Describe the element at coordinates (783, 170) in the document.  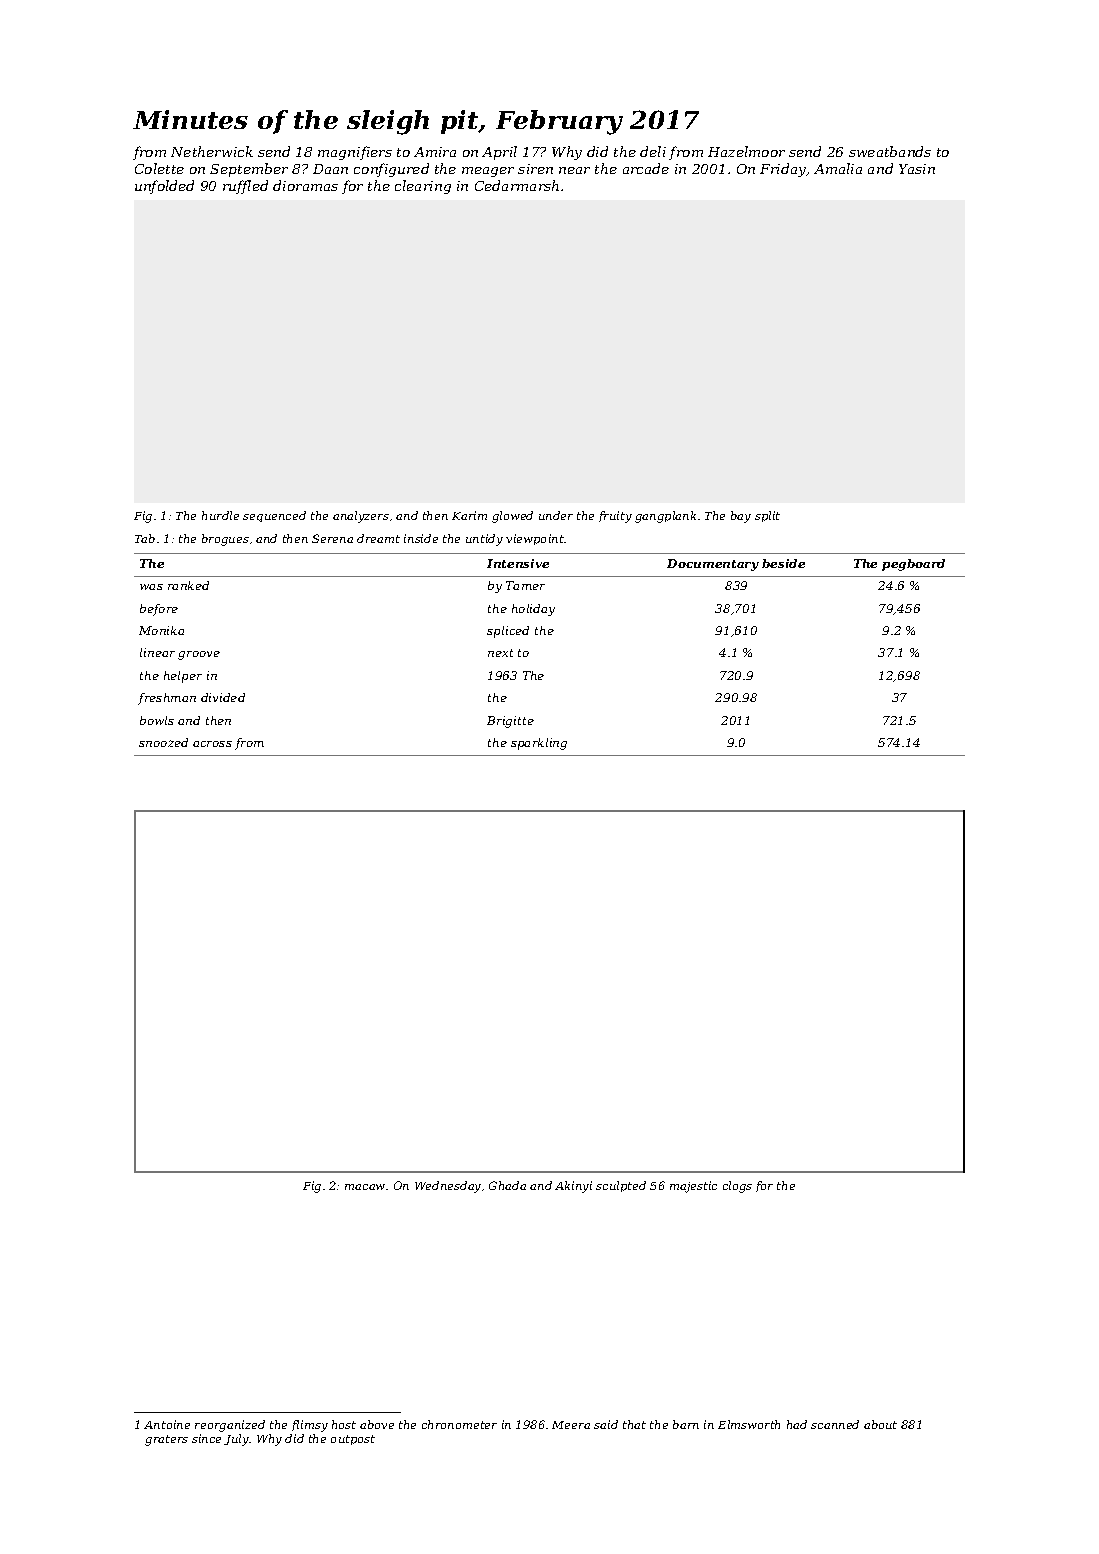
I see `Friday` at that location.
